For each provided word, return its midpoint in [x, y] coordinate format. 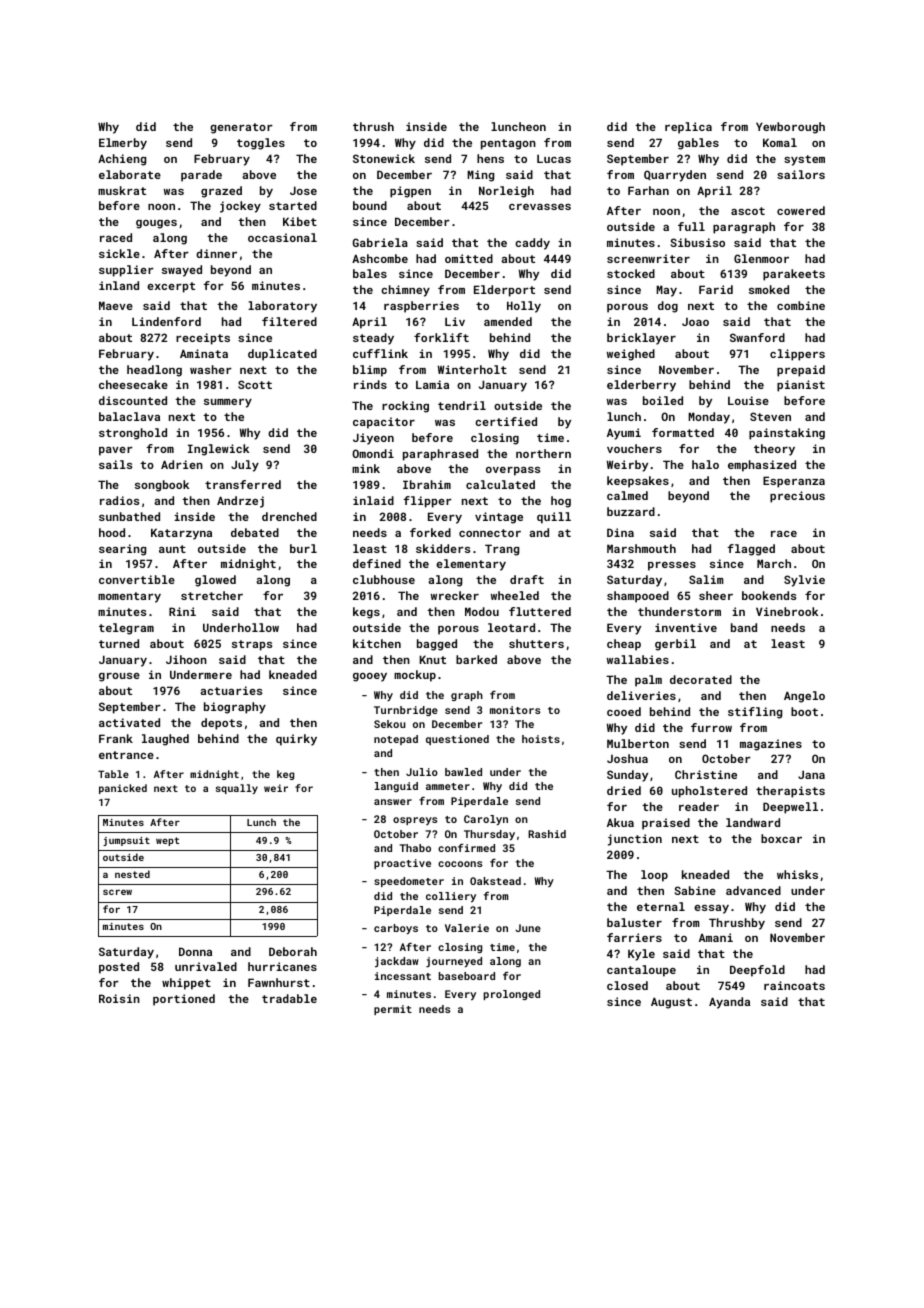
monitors [515, 710]
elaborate [130, 174]
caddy [532, 244]
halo [705, 464]
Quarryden [675, 176]
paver [116, 451]
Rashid [547, 834]
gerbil [675, 645]
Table [113, 774]
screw [117, 892]
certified [506, 421]
